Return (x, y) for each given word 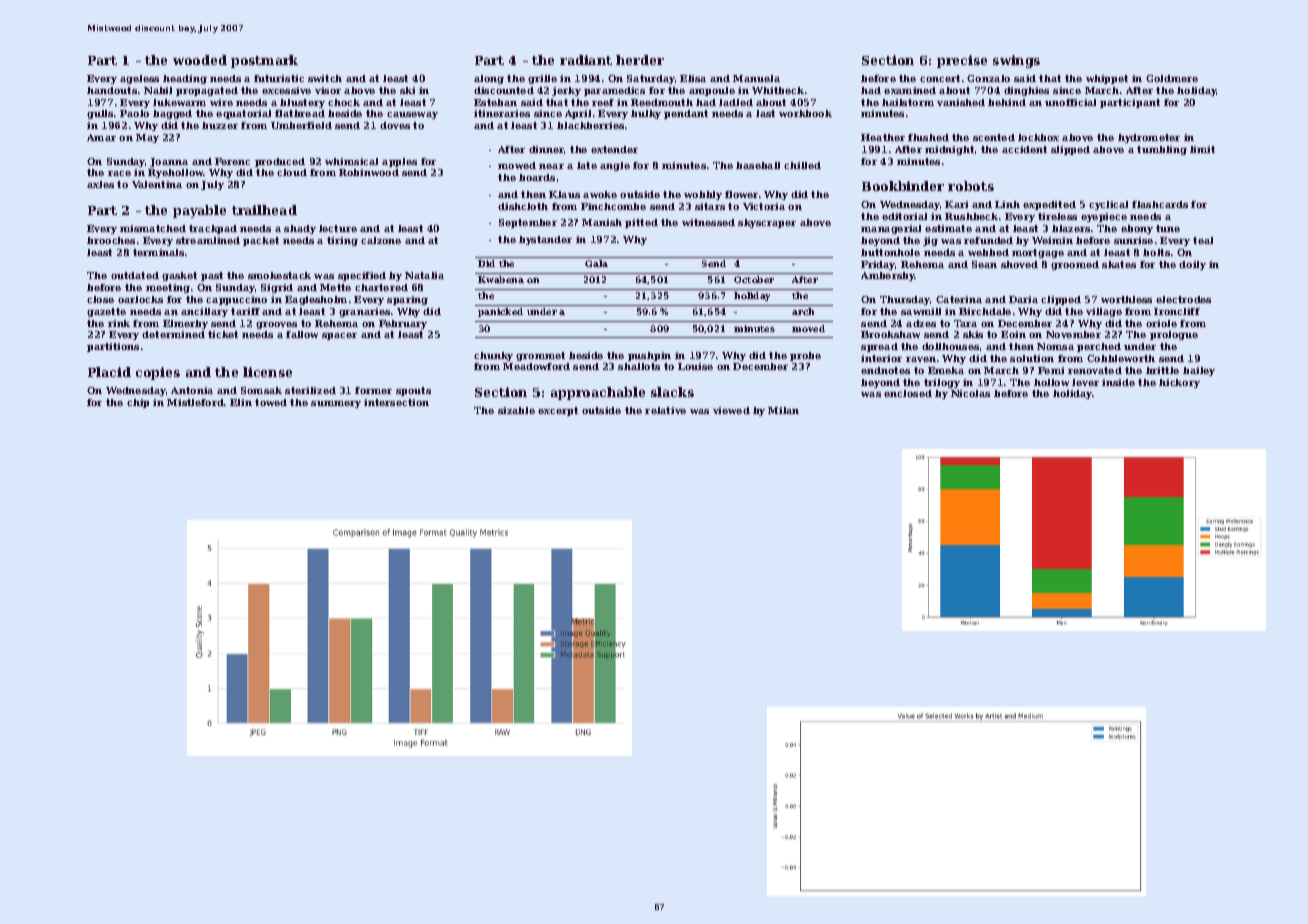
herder (640, 60)
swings (1016, 61)
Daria (1023, 299)
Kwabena (501, 279)
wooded (200, 60)
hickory (1179, 383)
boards (537, 177)
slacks (672, 392)
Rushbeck (971, 216)
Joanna (169, 162)
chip (138, 403)
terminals (158, 252)
